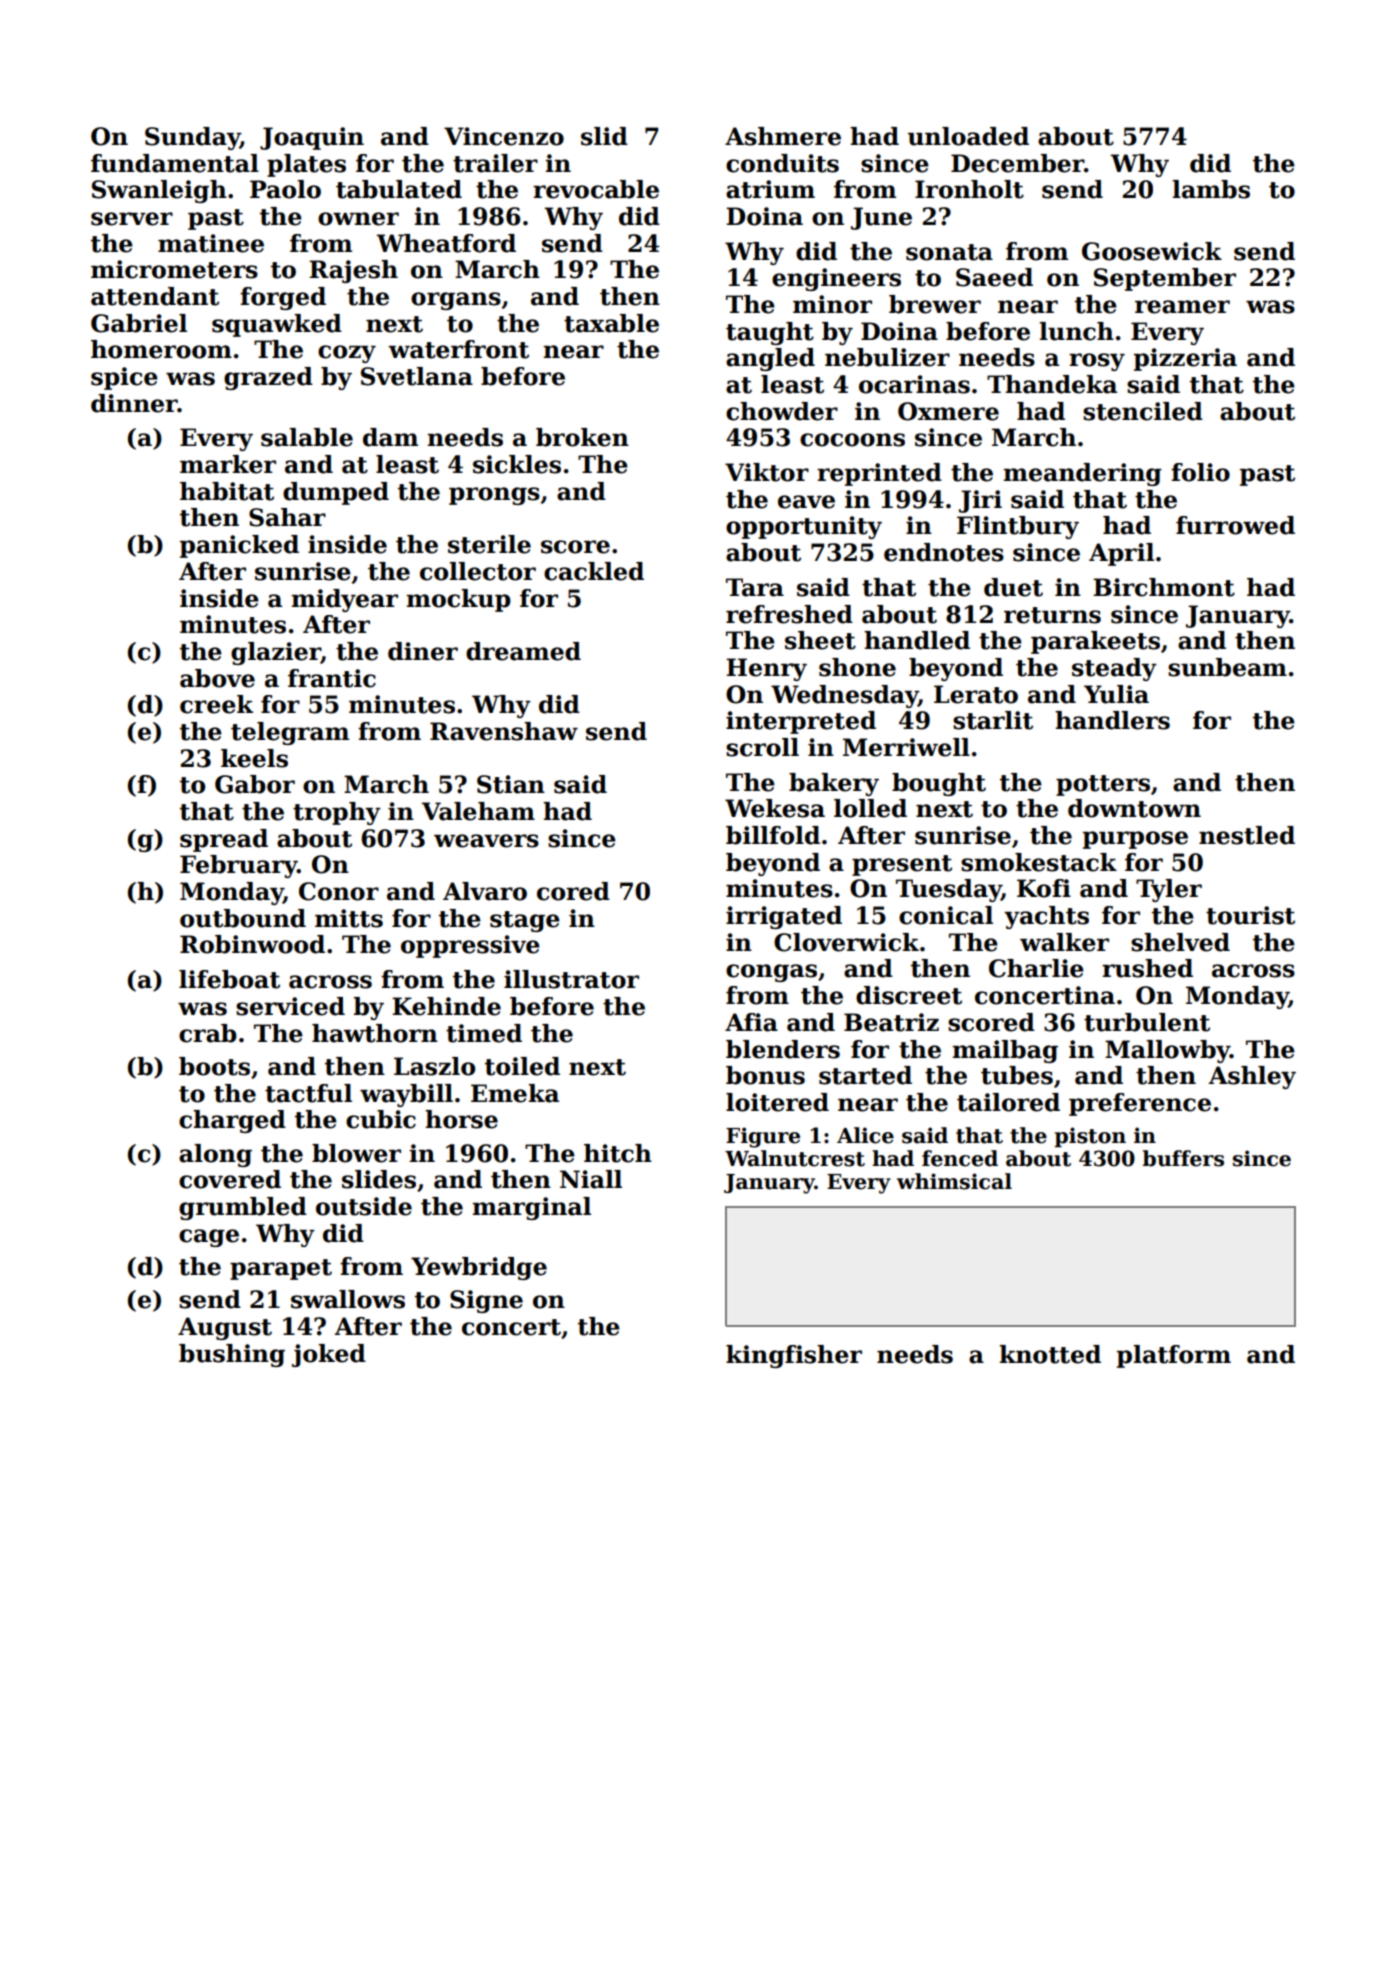 Image resolution: width=1386 pixels, height=1969 pixels. Describe the element at coordinates (209, 1238) in the screenshot. I see `cage` at that location.
